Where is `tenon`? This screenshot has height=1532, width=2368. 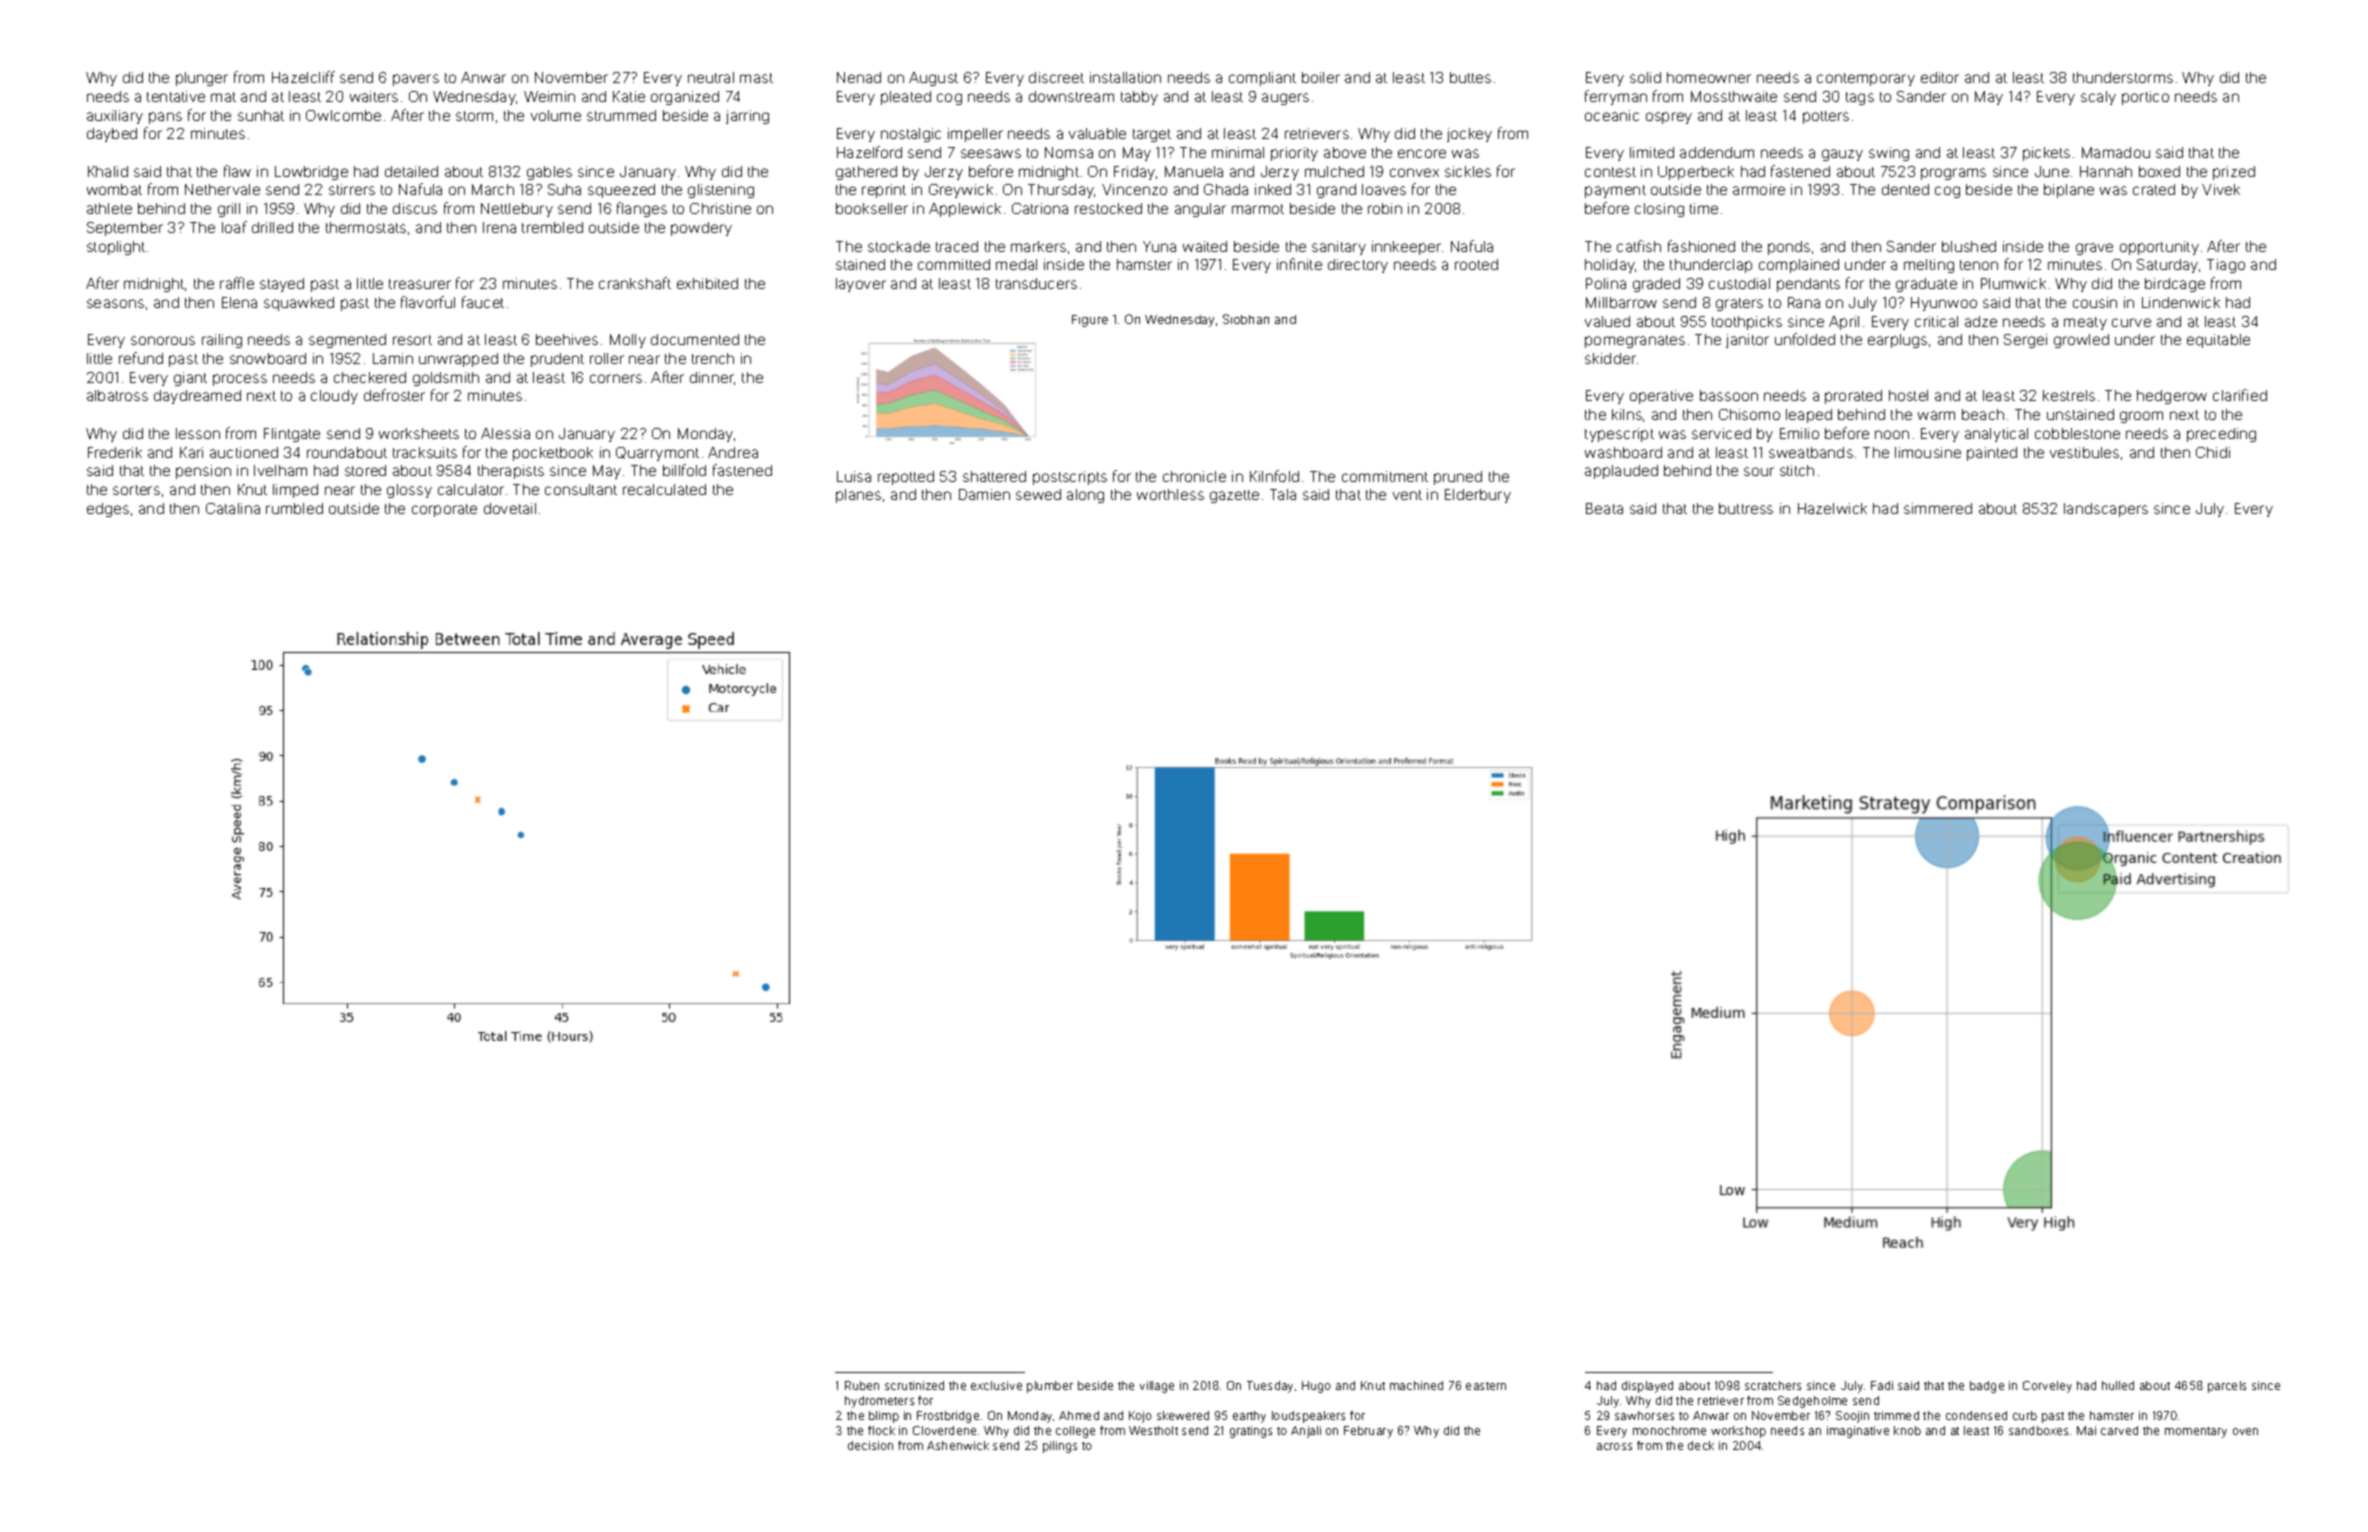 tenon is located at coordinates (1979, 265).
